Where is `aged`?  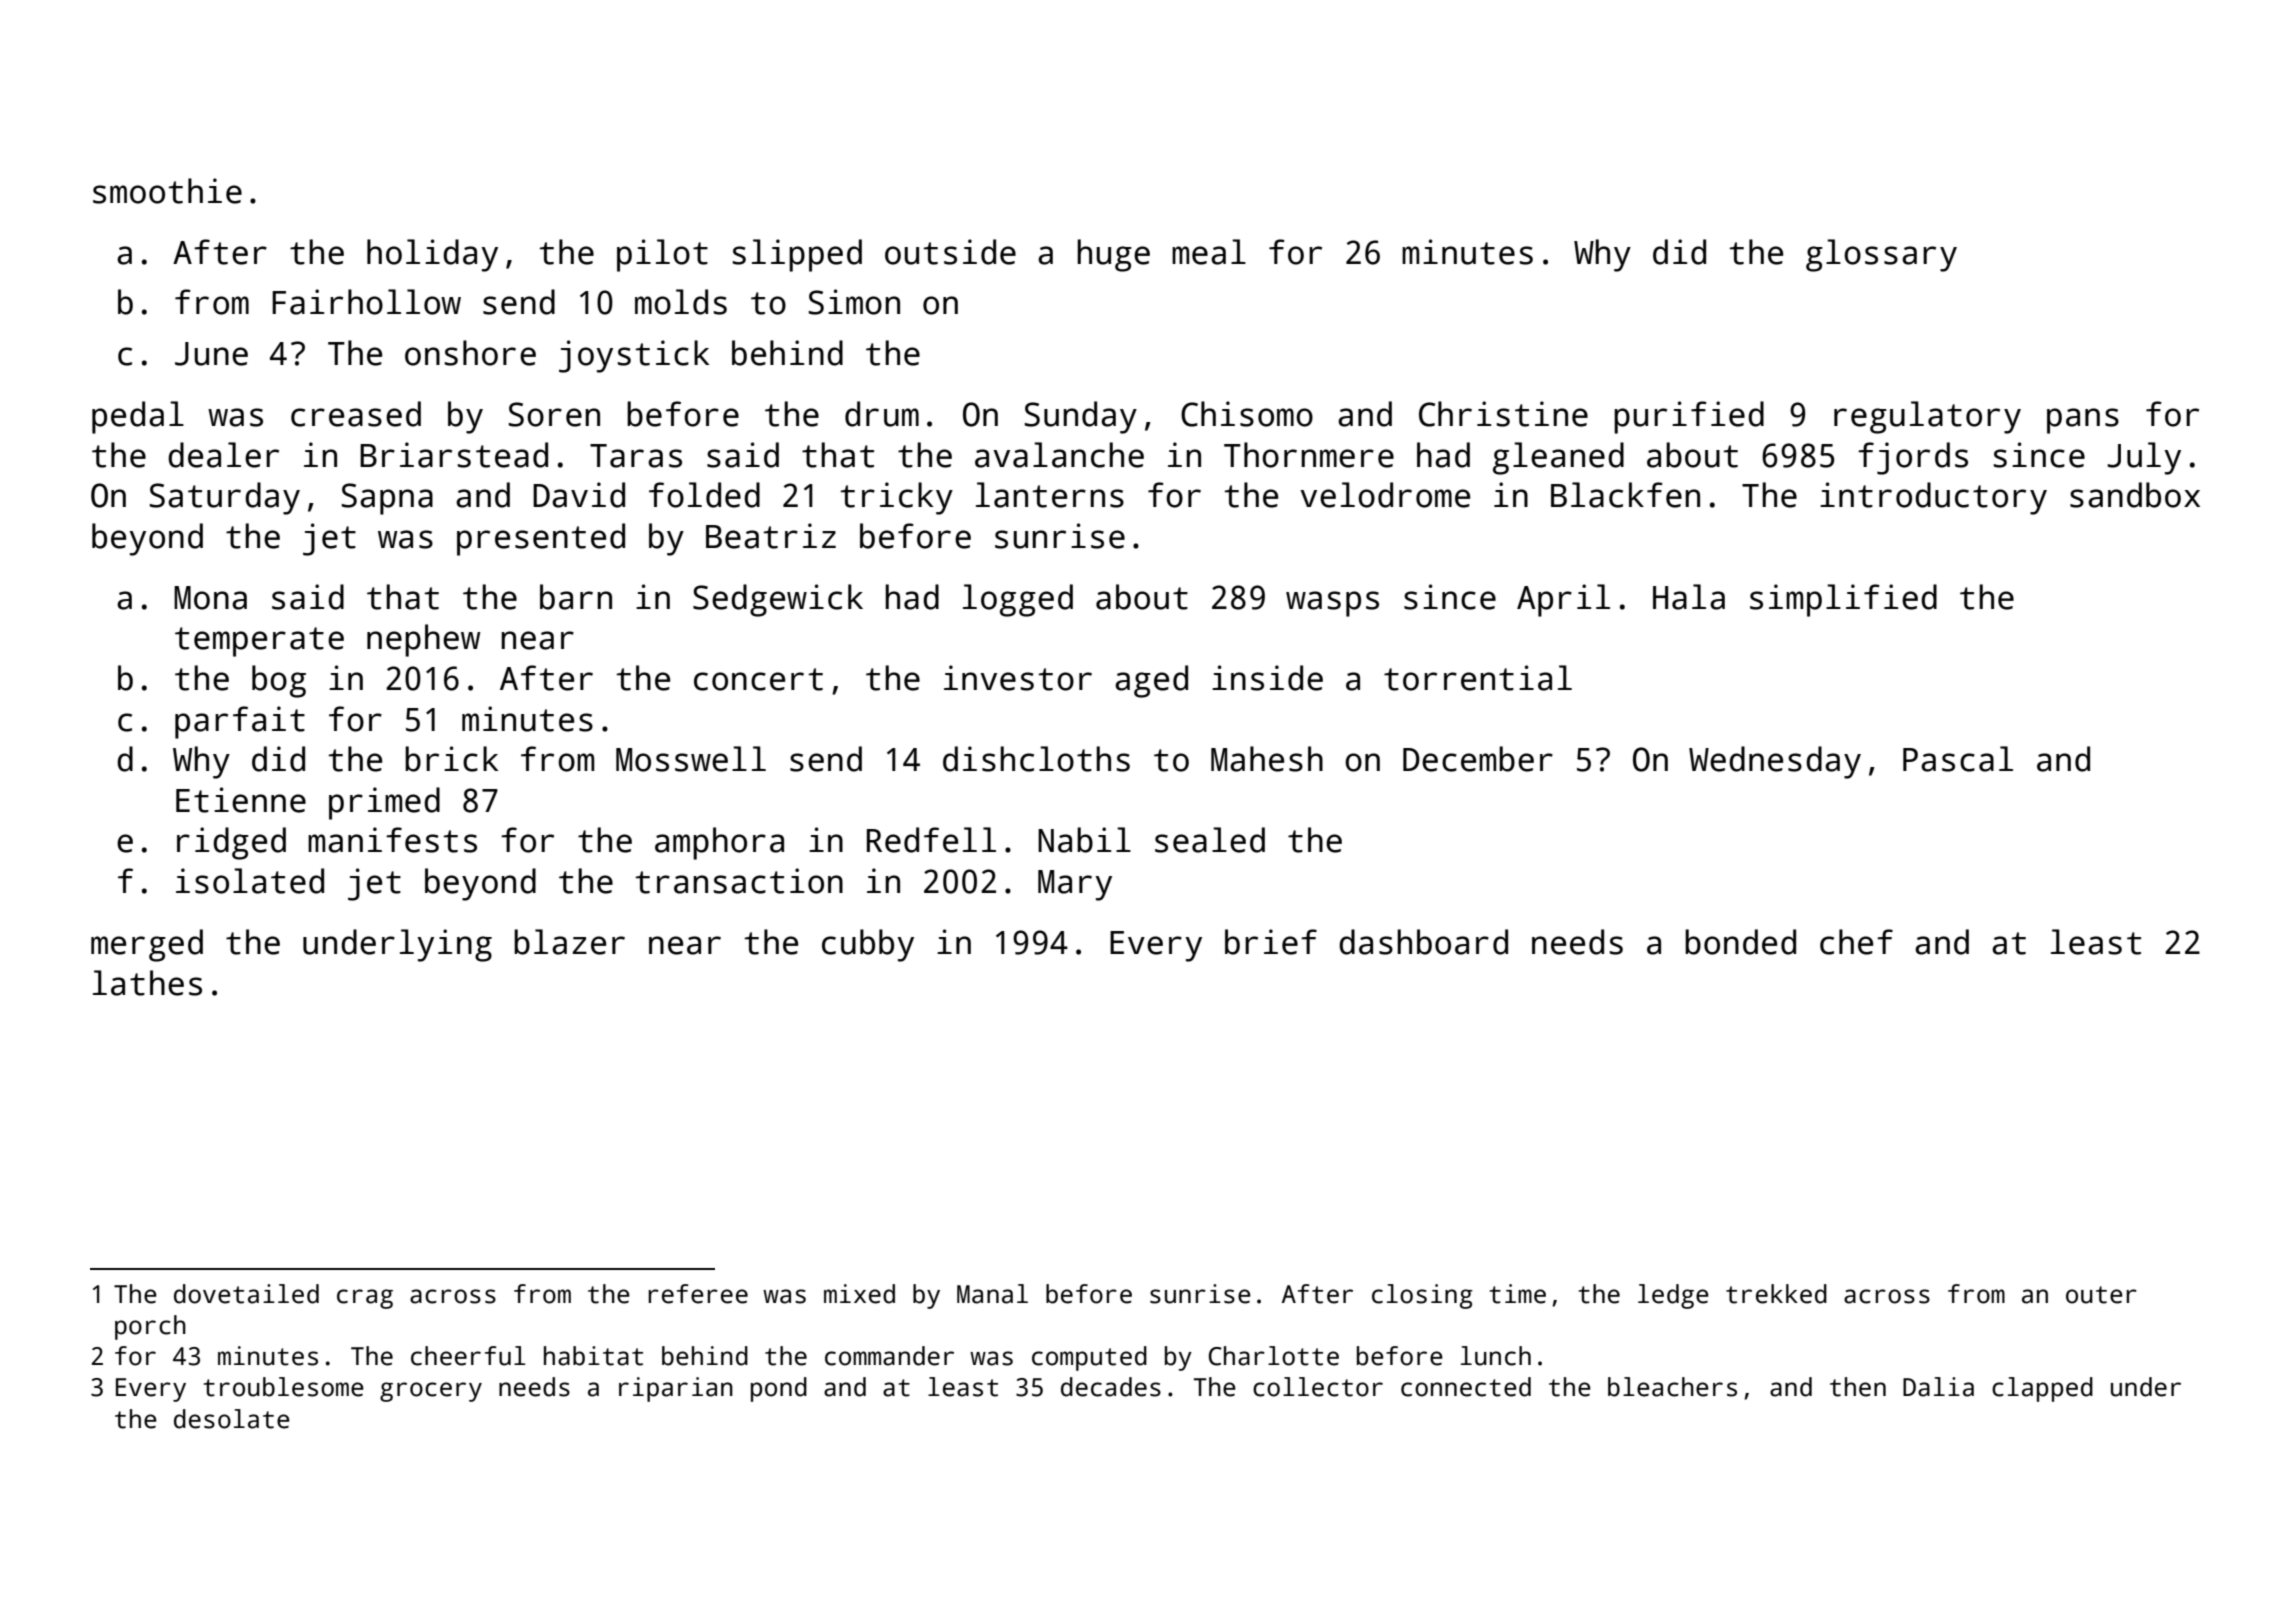 aged is located at coordinates (1151, 681).
